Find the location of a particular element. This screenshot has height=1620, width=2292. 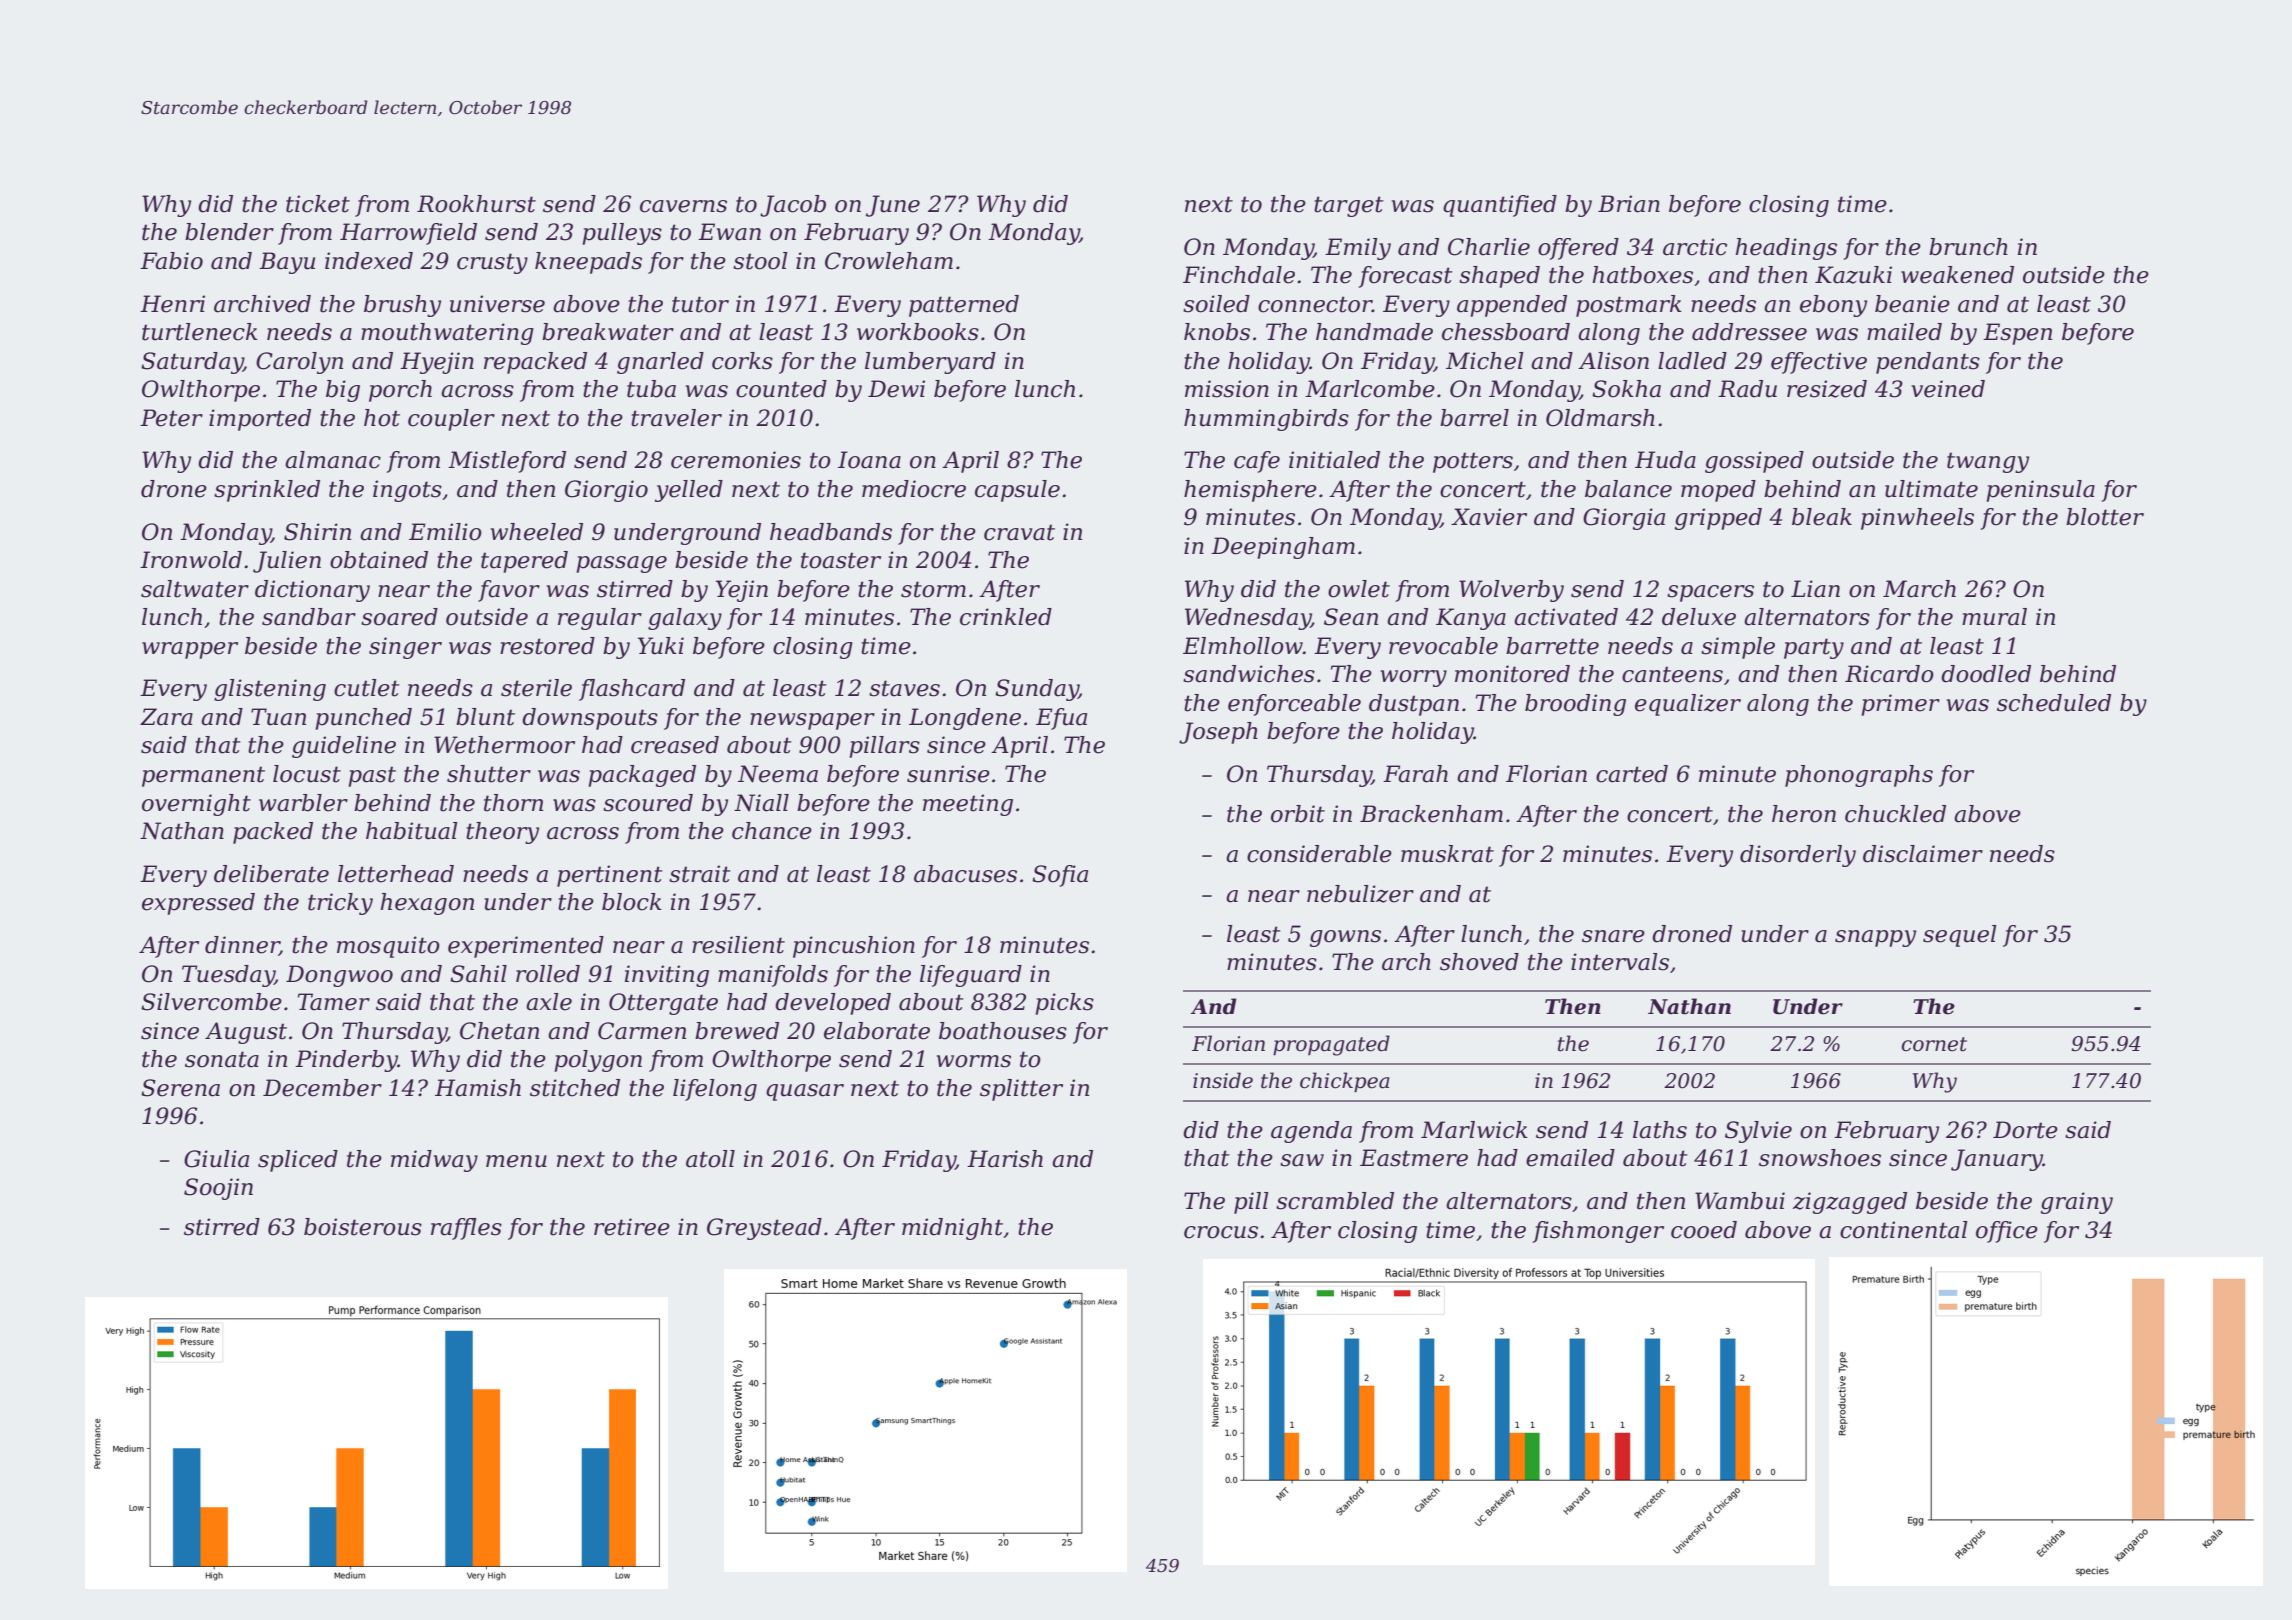

letterhead is located at coordinates (396, 874).
